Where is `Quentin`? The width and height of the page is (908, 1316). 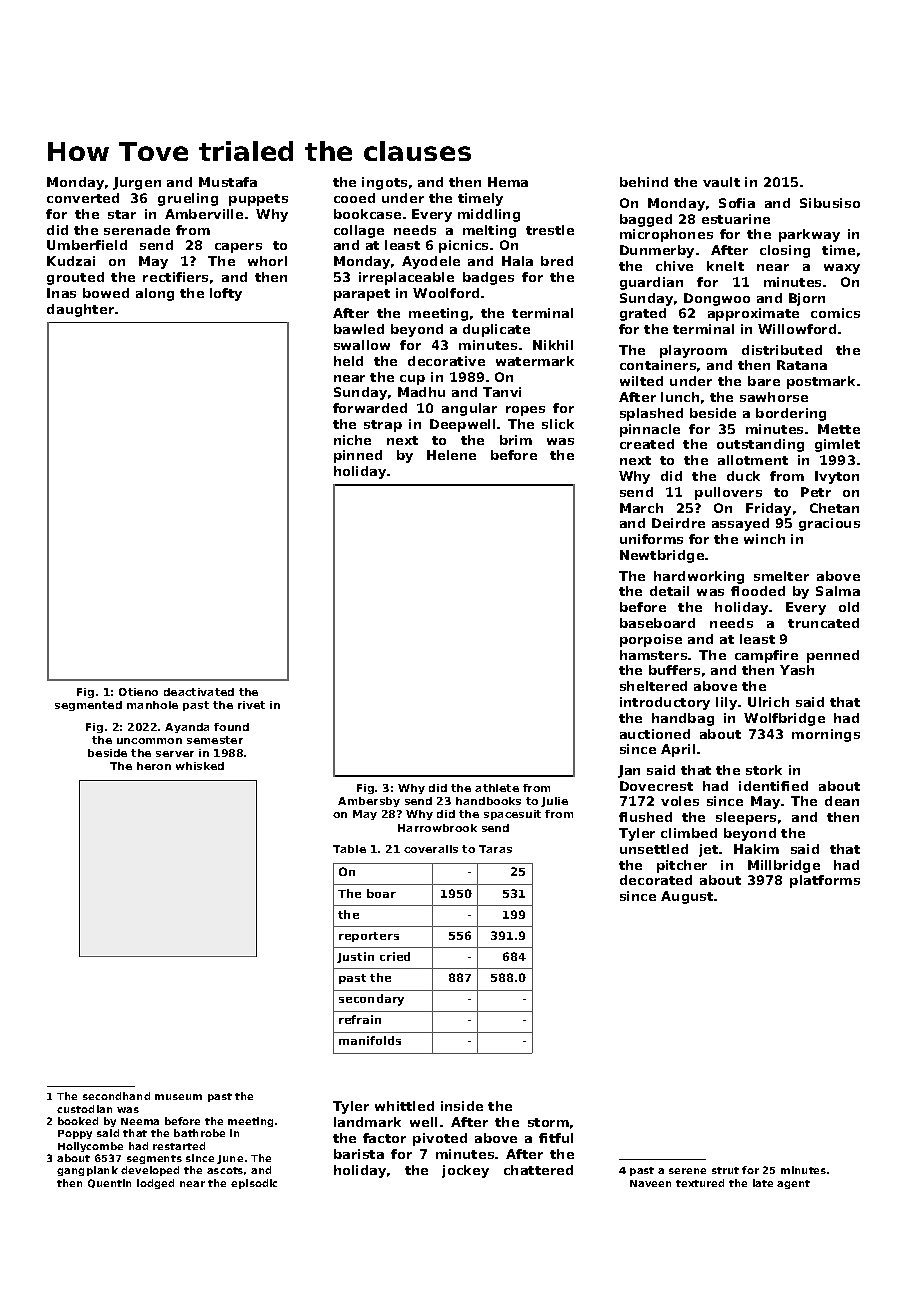
Quentin is located at coordinates (109, 1183).
